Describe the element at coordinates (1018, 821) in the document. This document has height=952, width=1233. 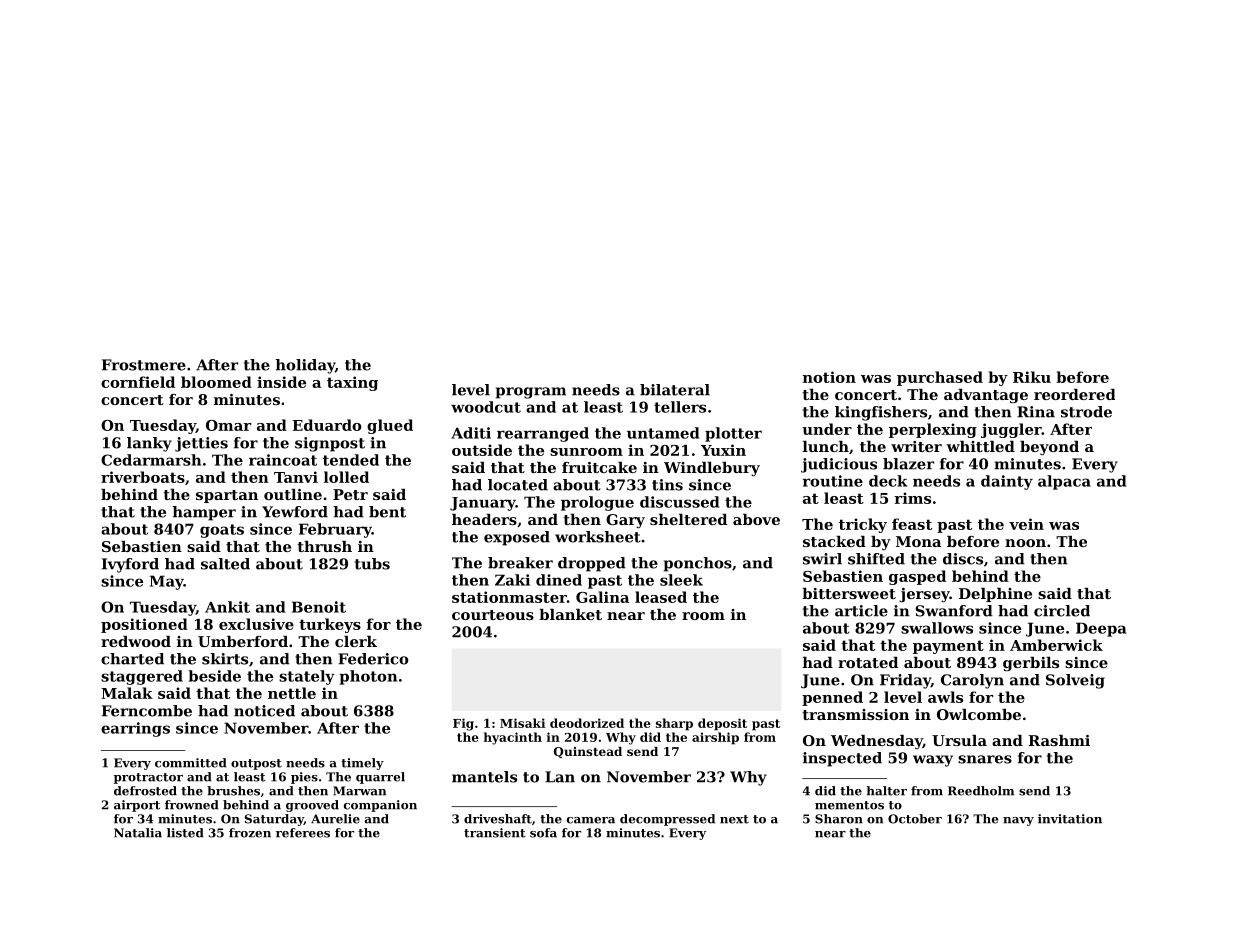
I see `navy` at that location.
